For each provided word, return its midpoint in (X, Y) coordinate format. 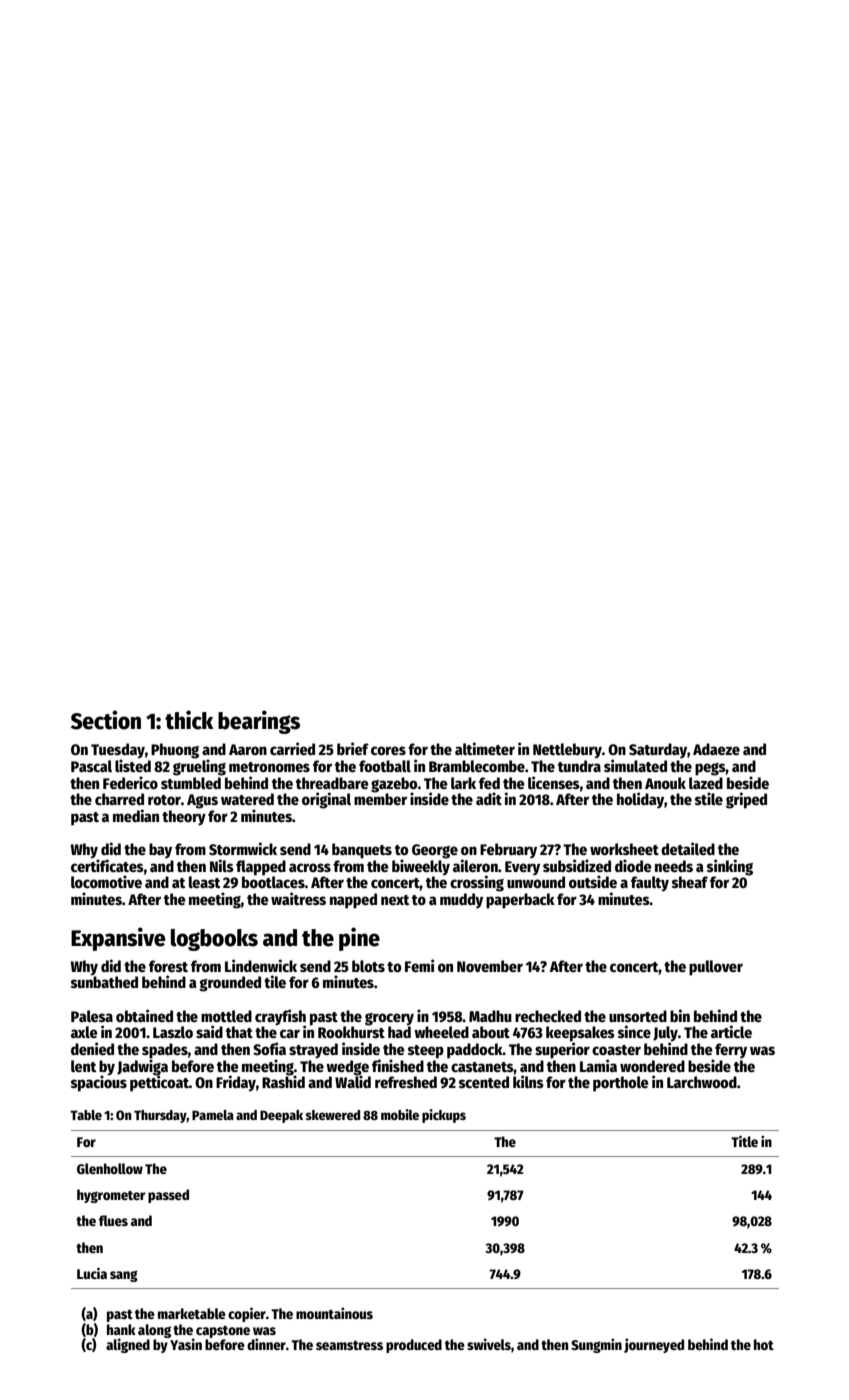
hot (764, 1344)
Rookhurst (351, 1032)
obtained (144, 1015)
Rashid (283, 1081)
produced (414, 1346)
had (399, 1032)
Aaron (248, 749)
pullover (716, 968)
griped (746, 800)
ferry (731, 1051)
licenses (554, 782)
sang (124, 1276)
